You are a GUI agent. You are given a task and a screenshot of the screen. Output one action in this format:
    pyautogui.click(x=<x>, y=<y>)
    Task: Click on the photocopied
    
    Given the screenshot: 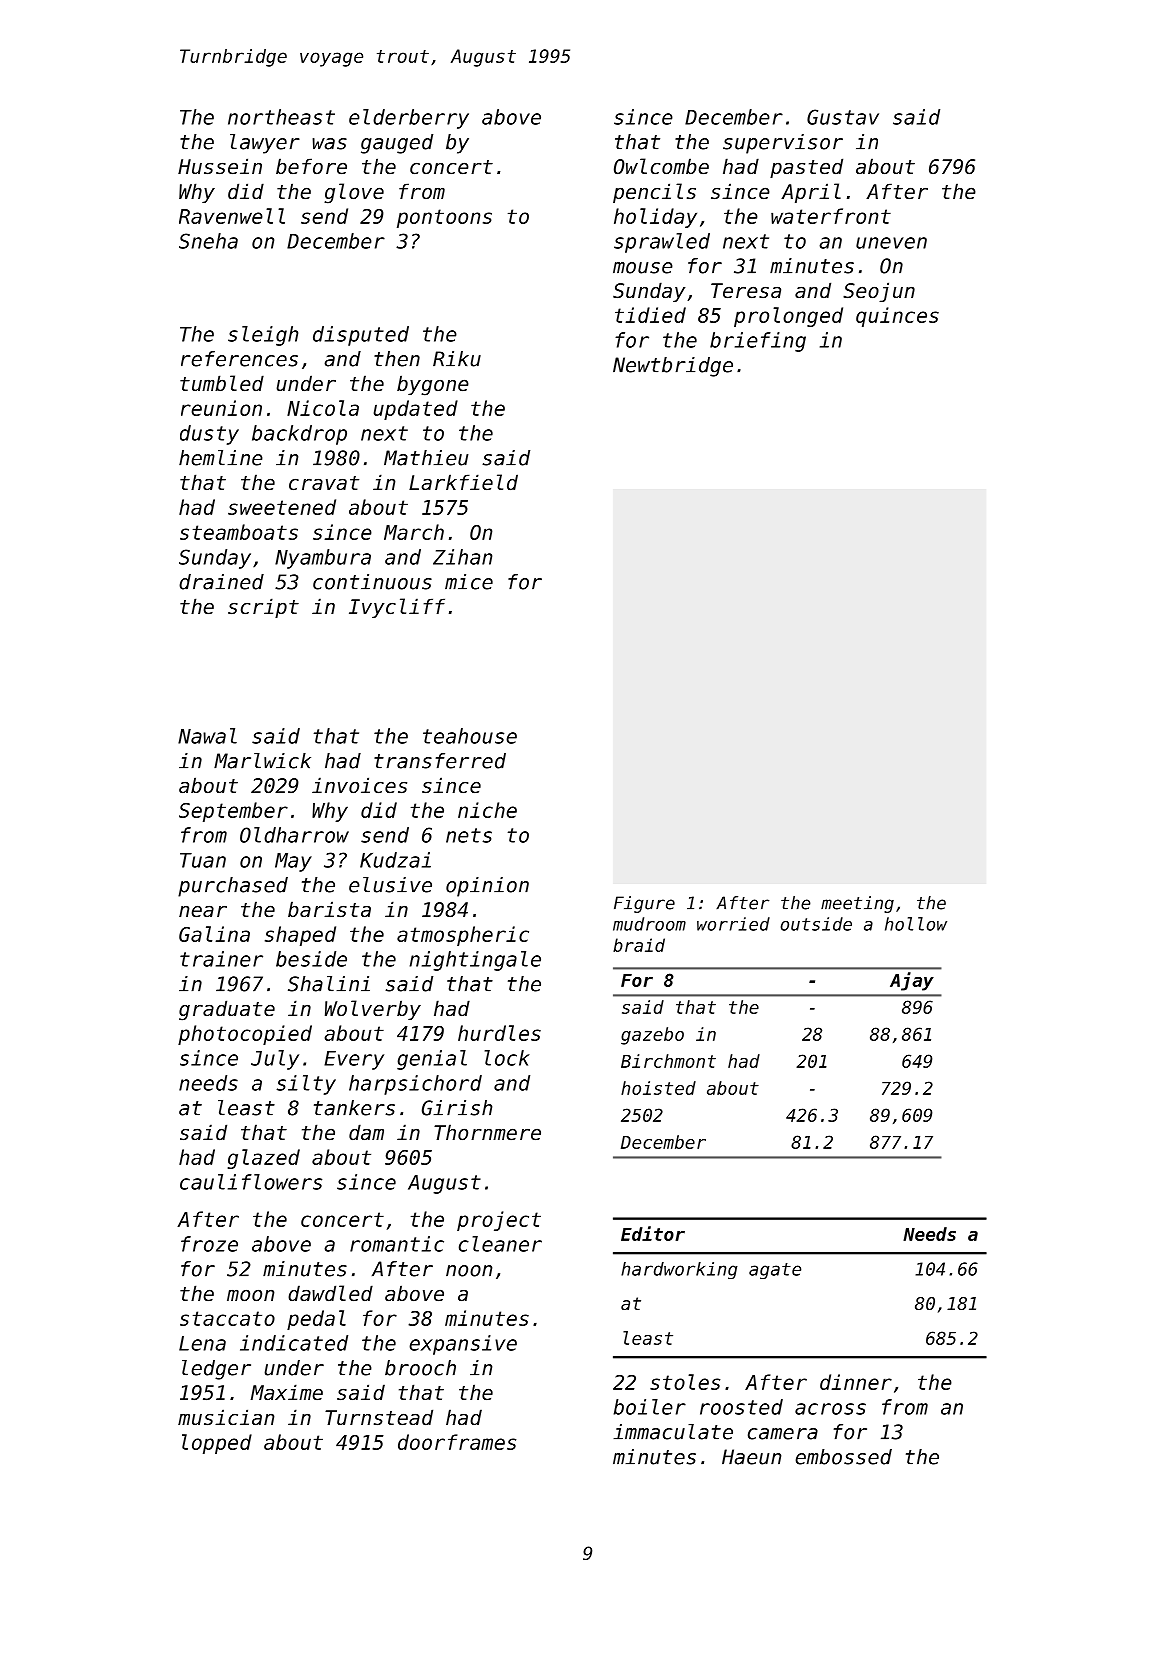 What is the action you would take?
    pyautogui.click(x=245, y=1035)
